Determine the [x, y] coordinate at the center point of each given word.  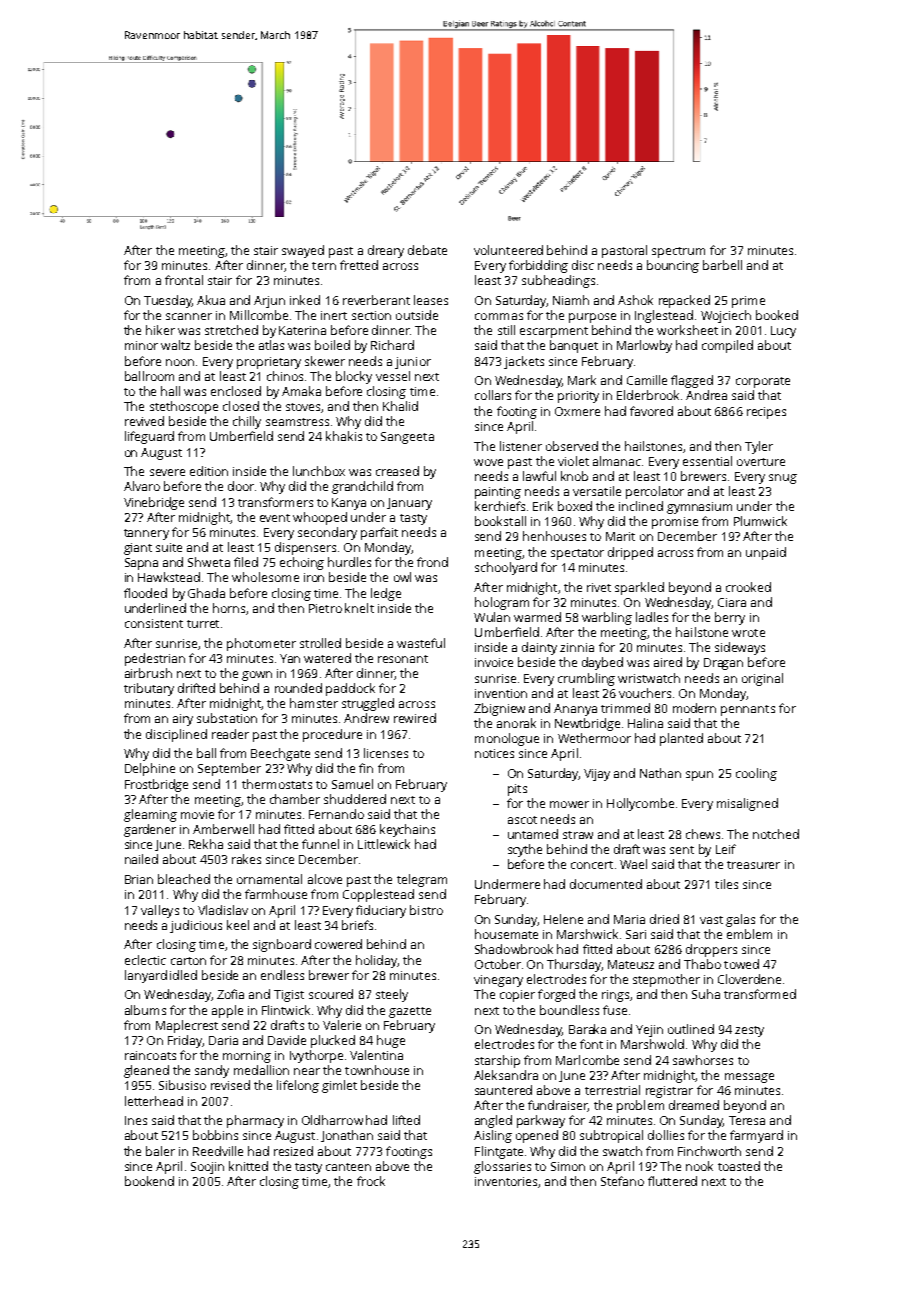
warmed [537, 617]
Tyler [759, 447]
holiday [376, 961]
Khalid [400, 406]
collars [493, 395]
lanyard [146, 976]
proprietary [269, 363]
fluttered [672, 1181]
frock [371, 1181]
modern [694, 708]
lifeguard [149, 437]
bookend [149, 1181]
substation [227, 718]
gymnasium [699, 508]
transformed [760, 994]
